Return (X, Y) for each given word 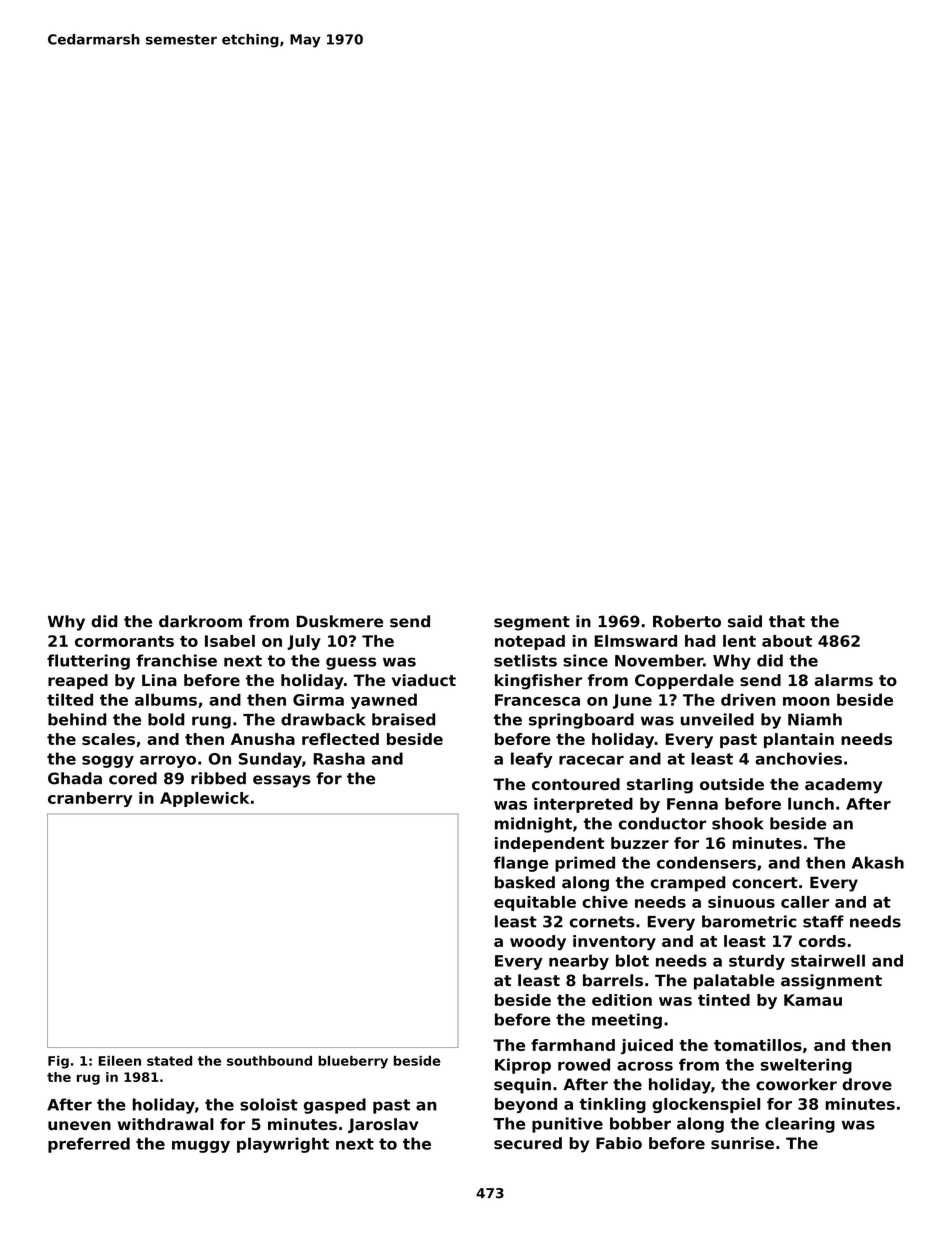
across (645, 1066)
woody (538, 943)
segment (532, 623)
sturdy (757, 962)
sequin (522, 1086)
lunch (811, 804)
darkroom (200, 621)
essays (282, 781)
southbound (269, 1060)
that (787, 621)
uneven (79, 1125)
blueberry (353, 1062)
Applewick (204, 799)
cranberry (90, 799)
